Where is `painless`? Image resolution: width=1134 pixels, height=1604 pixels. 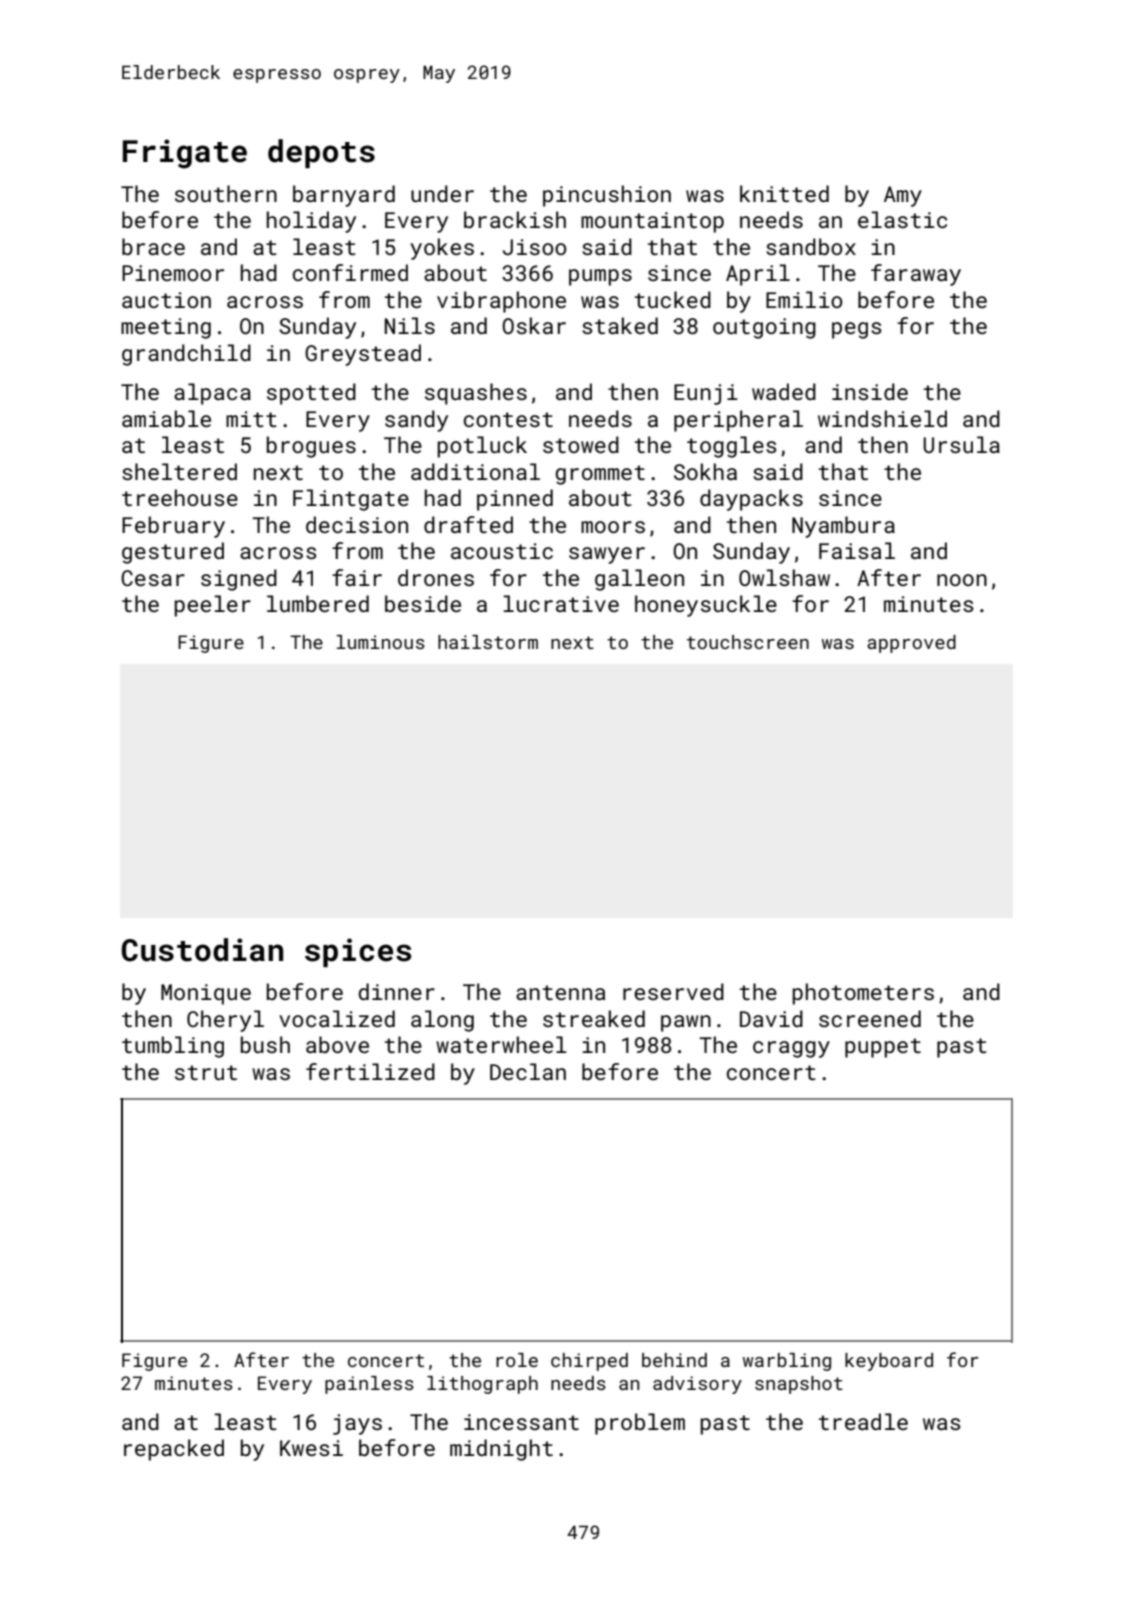
painless is located at coordinates (369, 1385).
